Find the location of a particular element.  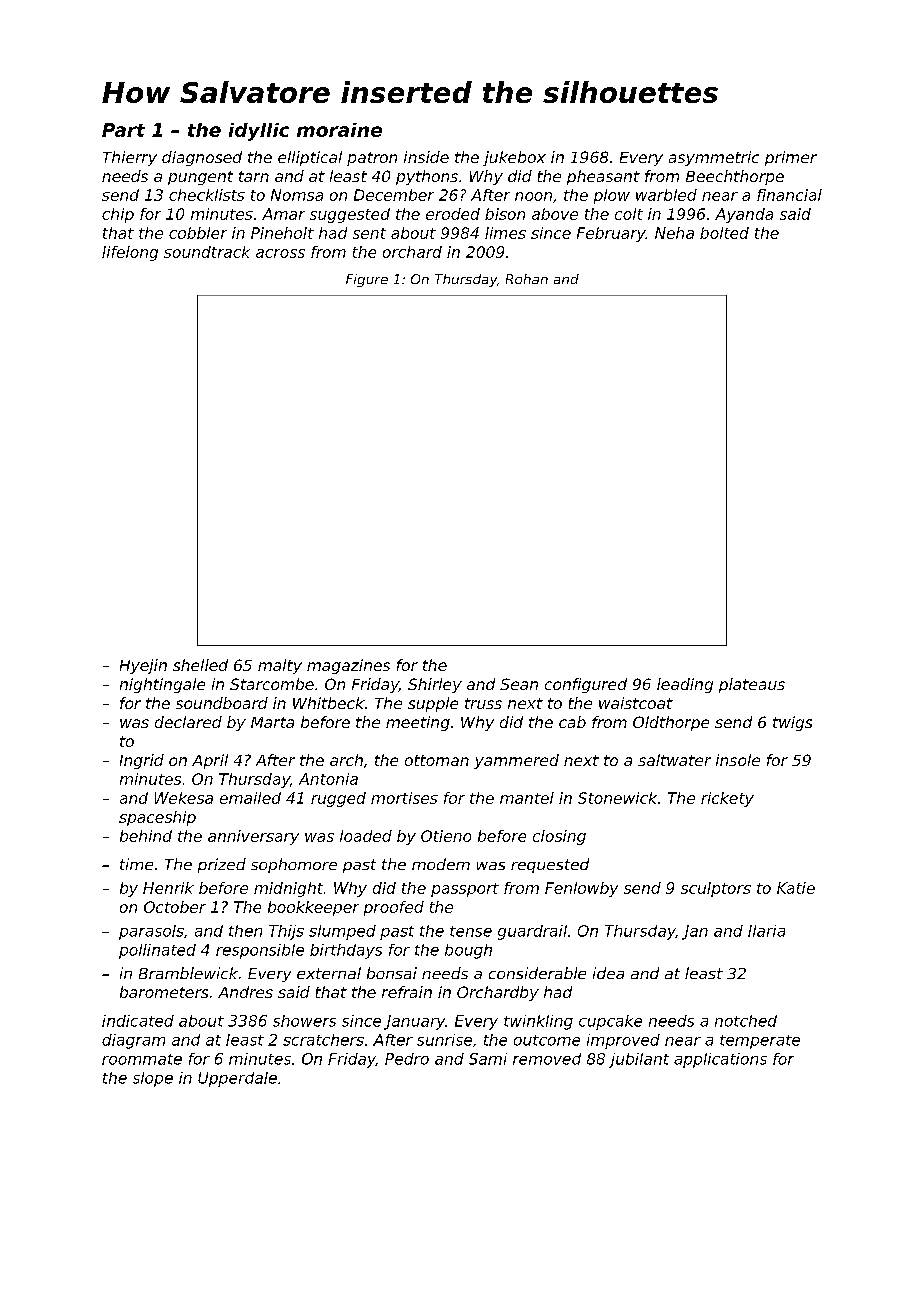

across is located at coordinates (280, 253).
